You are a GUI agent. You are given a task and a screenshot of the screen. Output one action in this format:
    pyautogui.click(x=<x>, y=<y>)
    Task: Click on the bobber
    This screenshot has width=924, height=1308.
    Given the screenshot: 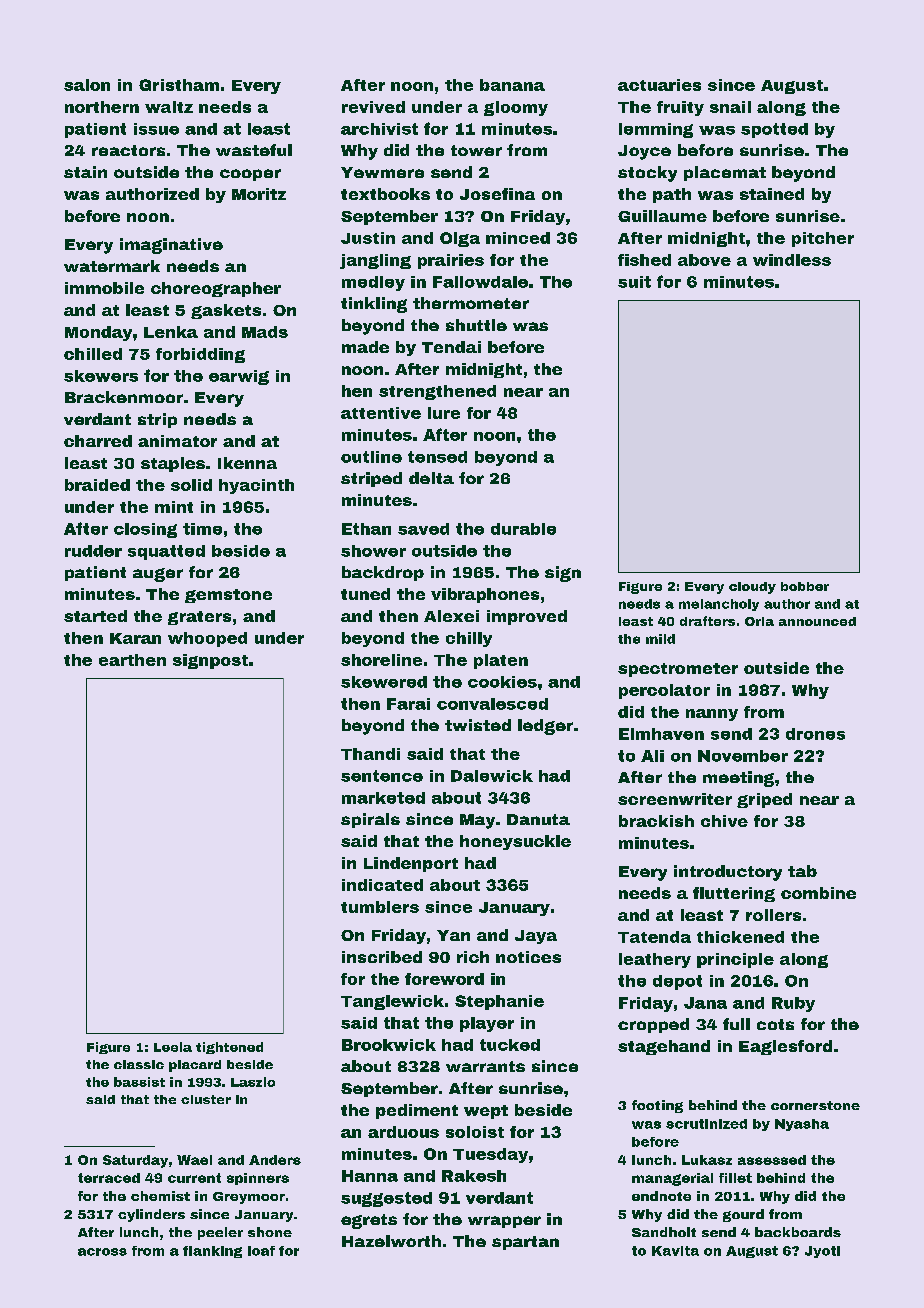 What is the action you would take?
    pyautogui.click(x=805, y=586)
